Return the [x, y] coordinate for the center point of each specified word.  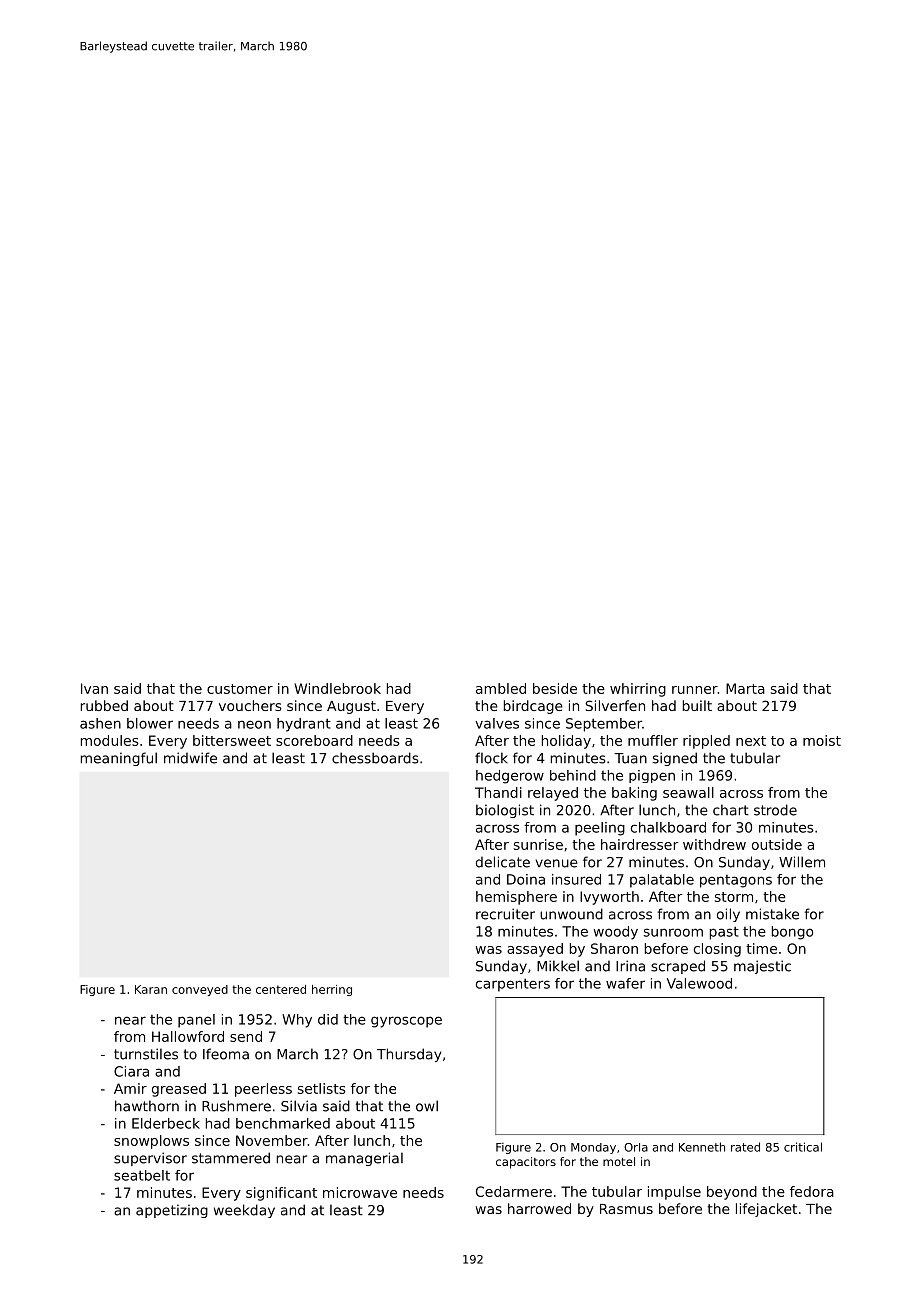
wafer [625, 983]
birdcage [533, 707]
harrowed [539, 1208]
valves [497, 723]
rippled [706, 742]
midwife [190, 758]
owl [427, 1106]
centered [281, 989]
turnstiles [146, 1054]
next [751, 741]
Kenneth [702, 1147]
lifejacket [766, 1210]
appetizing [172, 1211]
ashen [100, 723]
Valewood [699, 983]
